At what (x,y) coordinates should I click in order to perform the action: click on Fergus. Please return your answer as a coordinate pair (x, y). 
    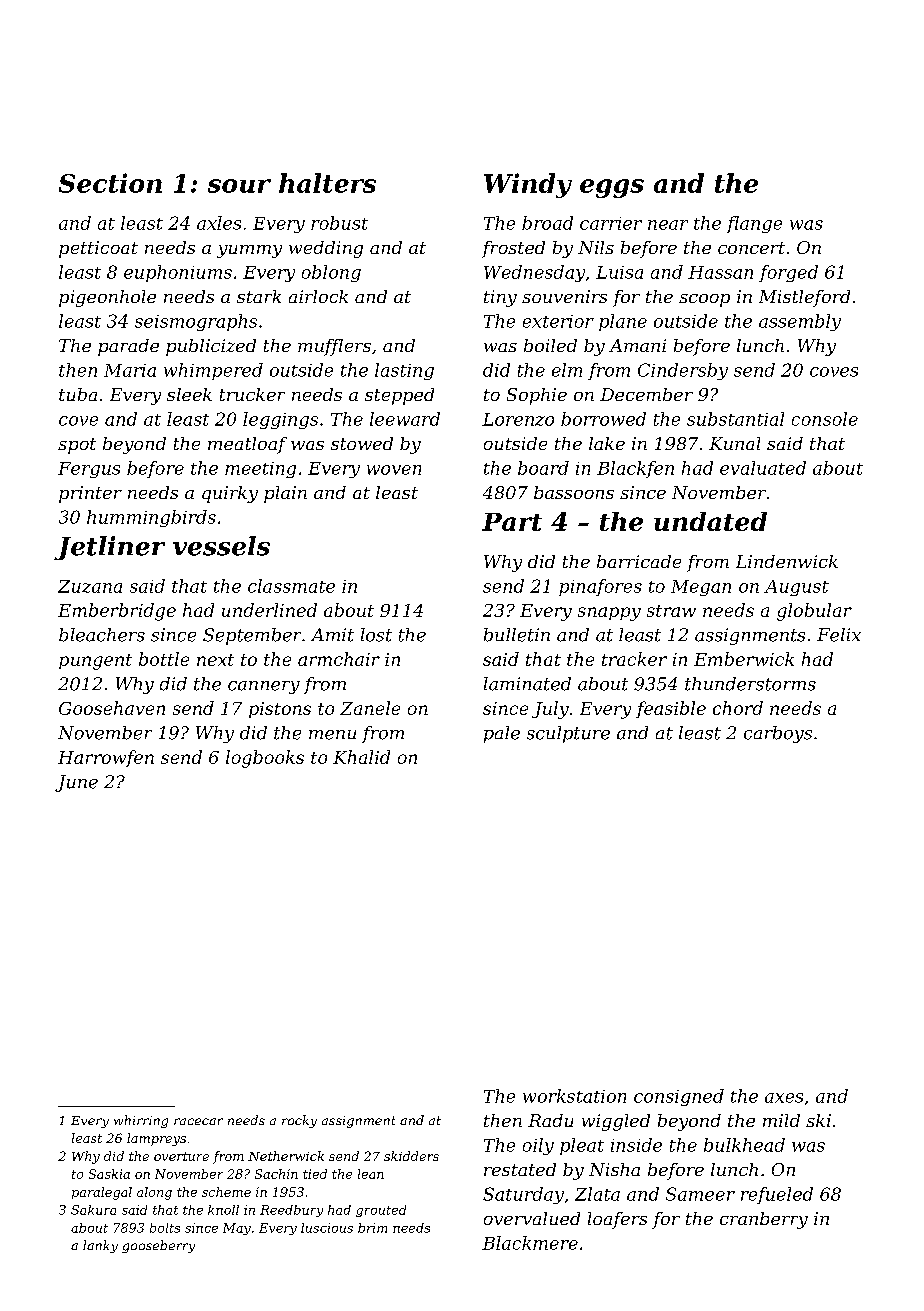
    Looking at the image, I should click on (89, 470).
